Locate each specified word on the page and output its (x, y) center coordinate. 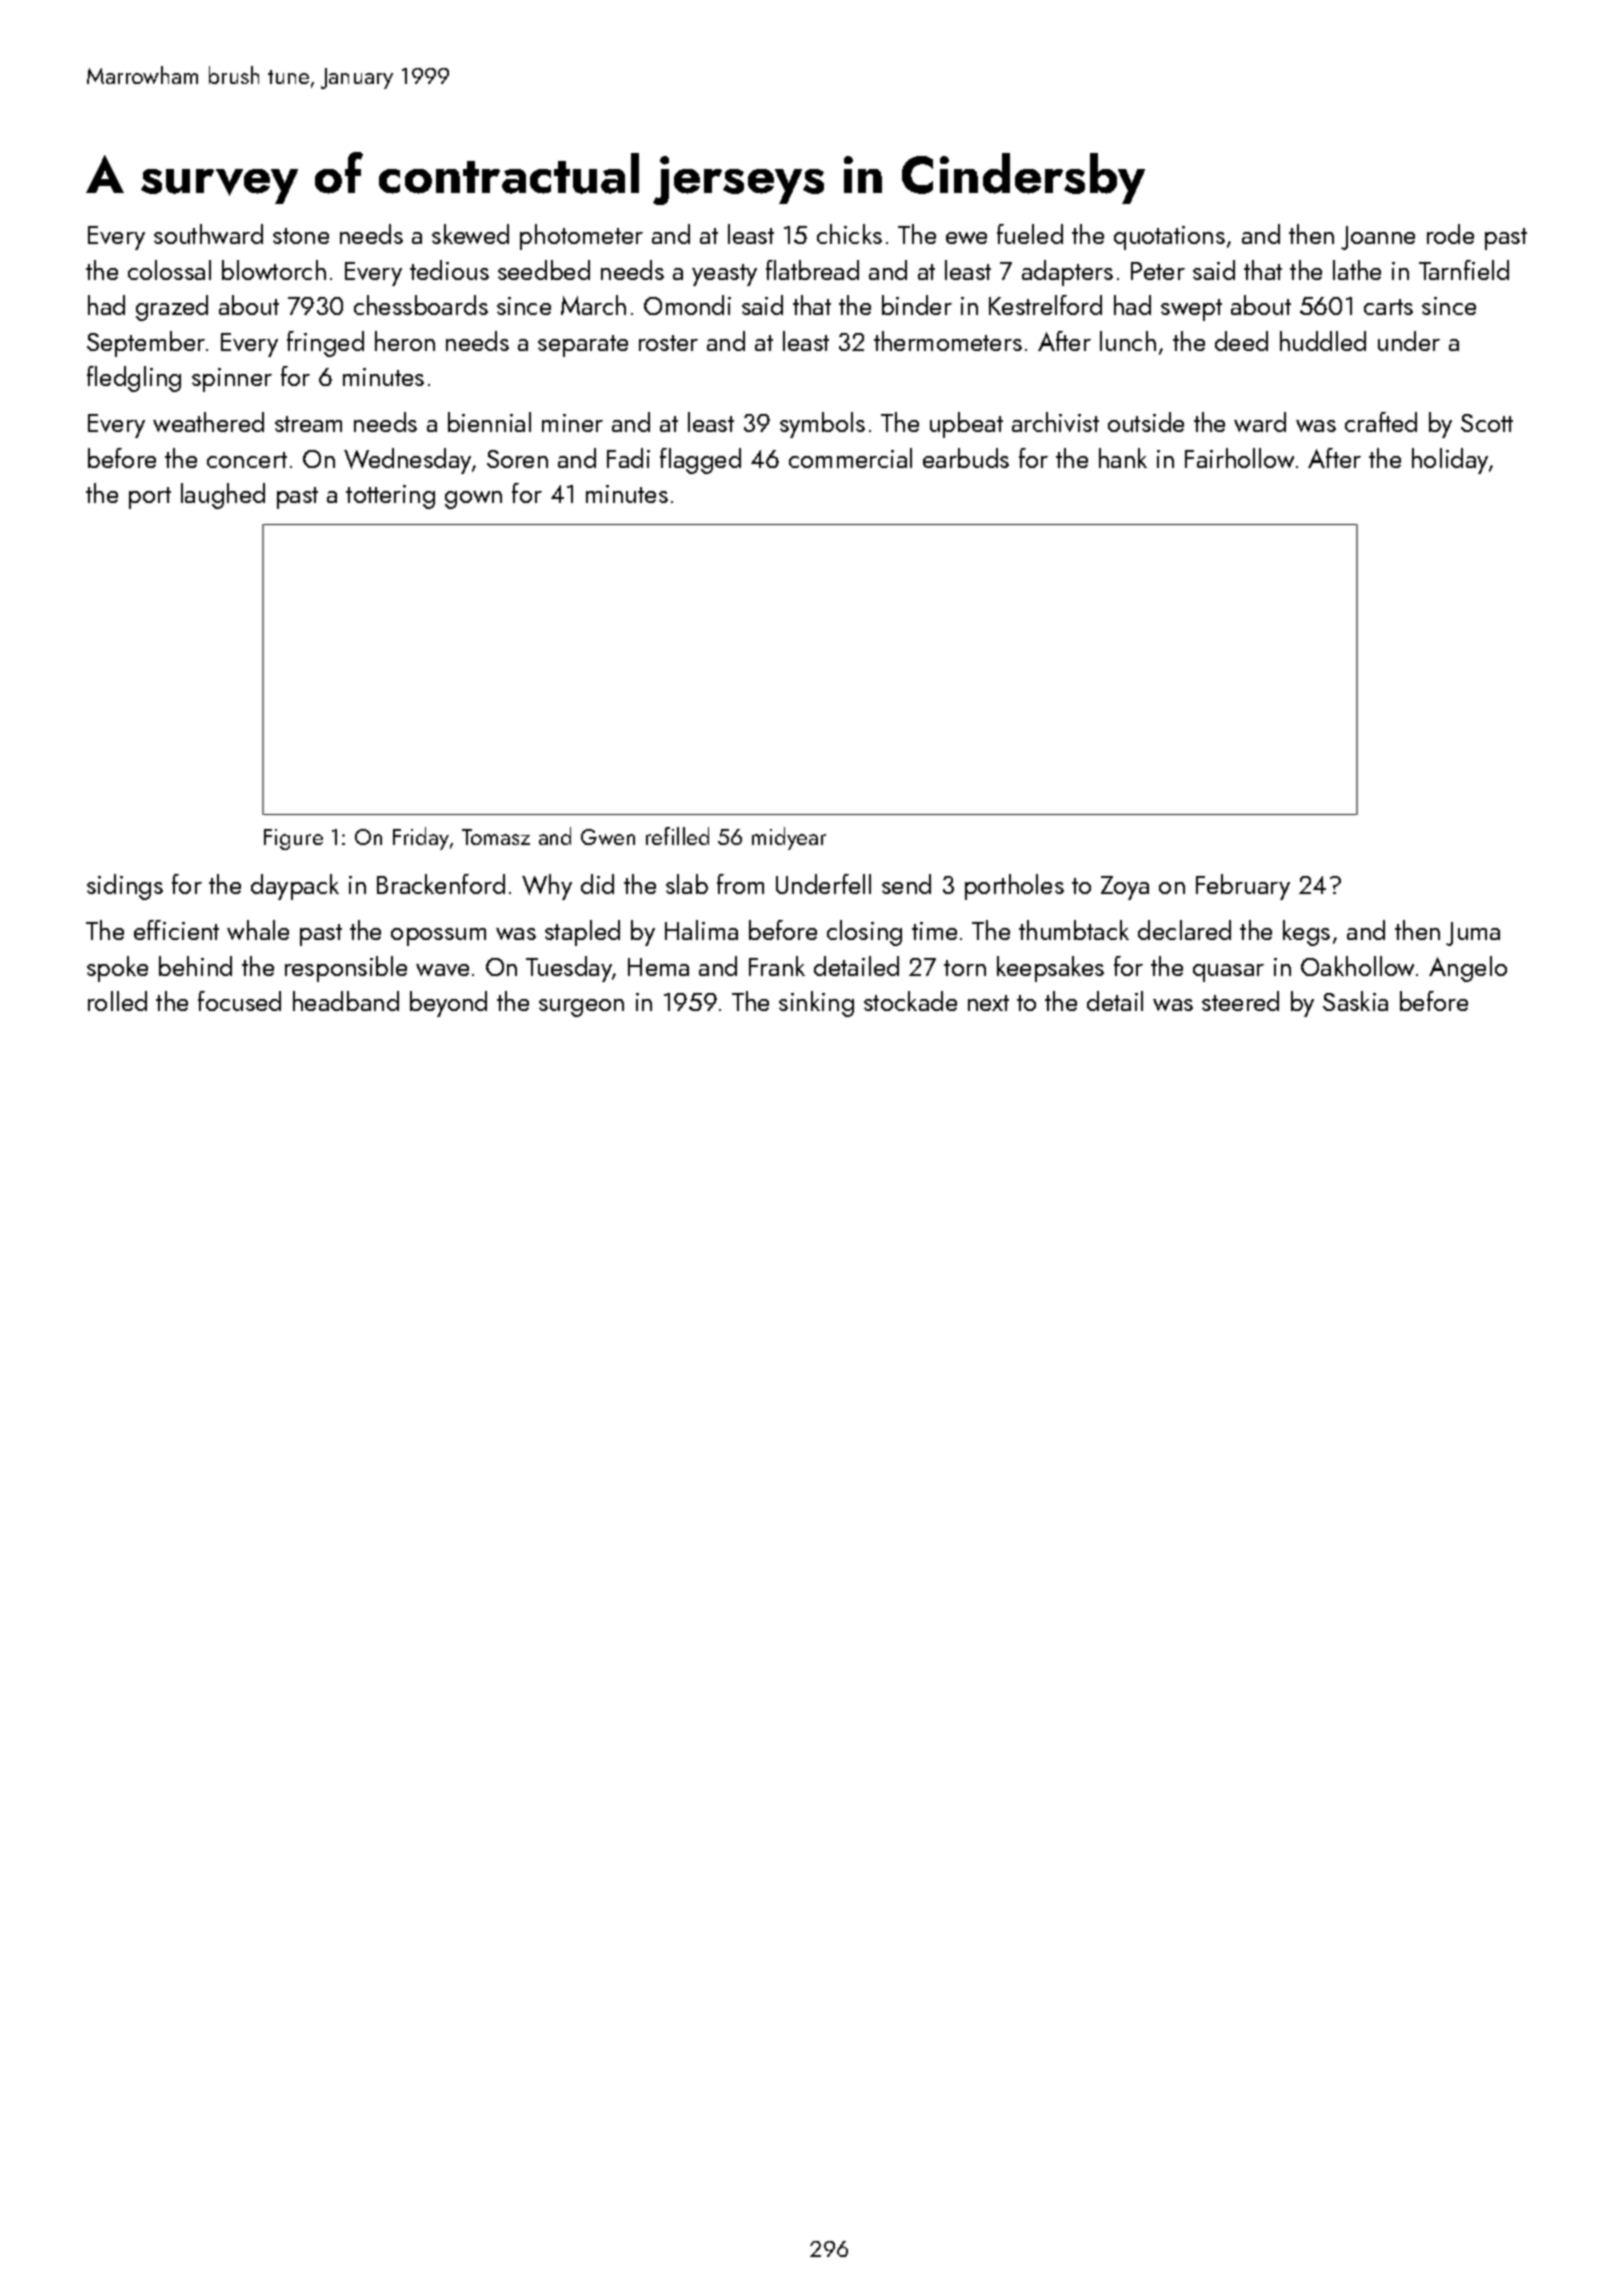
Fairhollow (1239, 458)
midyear (789, 838)
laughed (223, 496)
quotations (1169, 238)
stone (301, 236)
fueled (1030, 234)
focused (239, 1001)
